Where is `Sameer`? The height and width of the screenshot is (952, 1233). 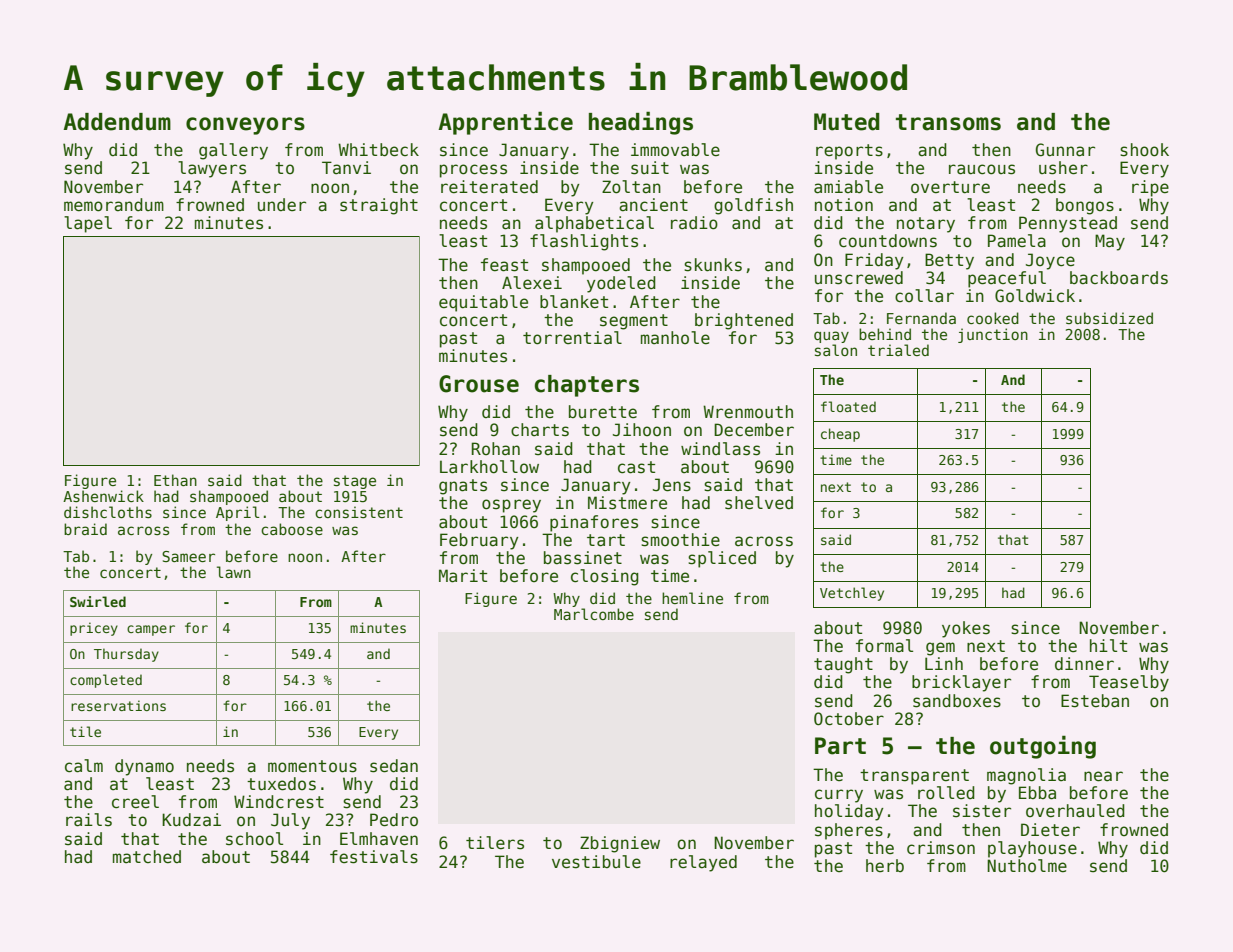 Sameer is located at coordinates (188, 556).
